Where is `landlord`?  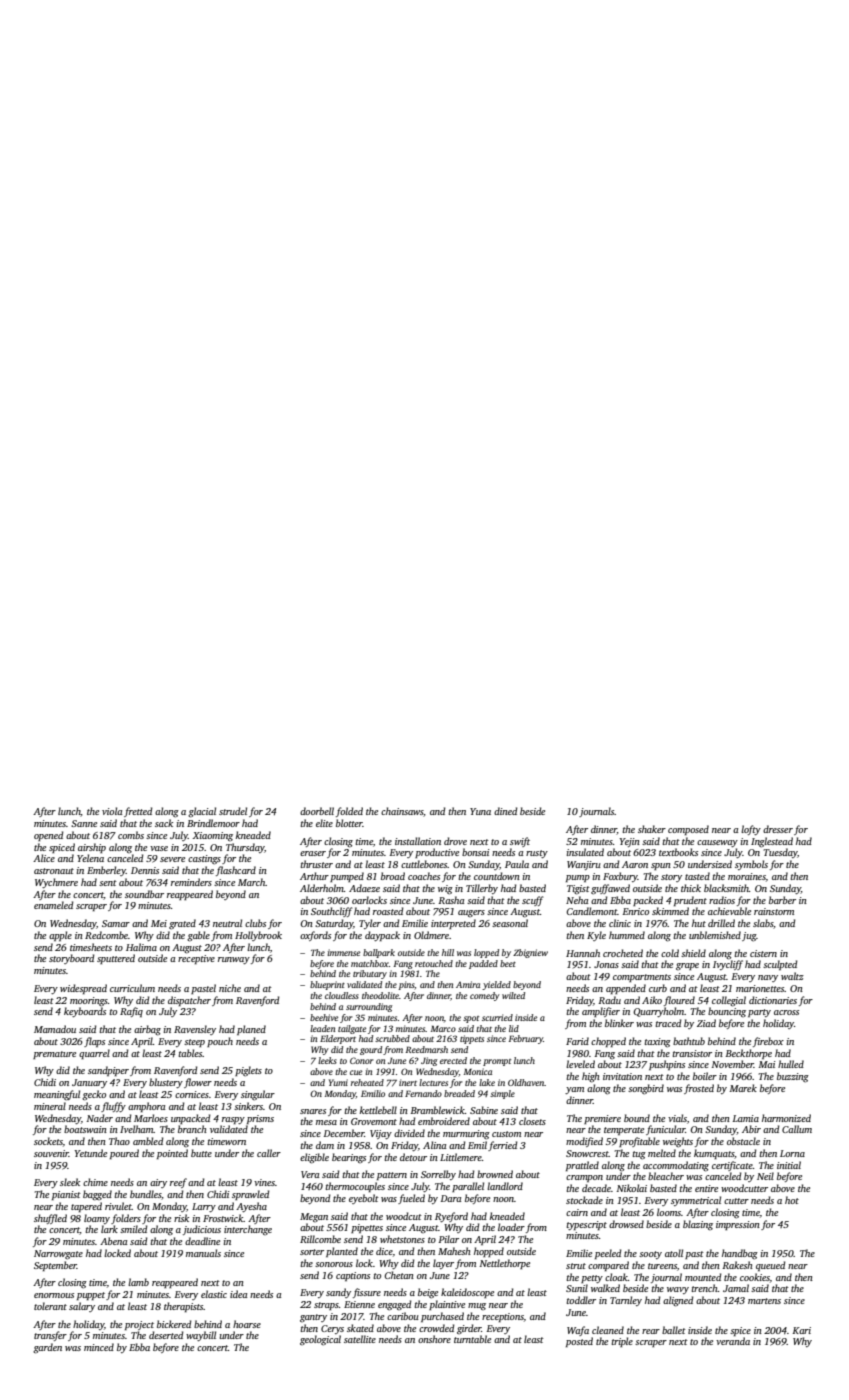 landlord is located at coordinates (505, 1186).
